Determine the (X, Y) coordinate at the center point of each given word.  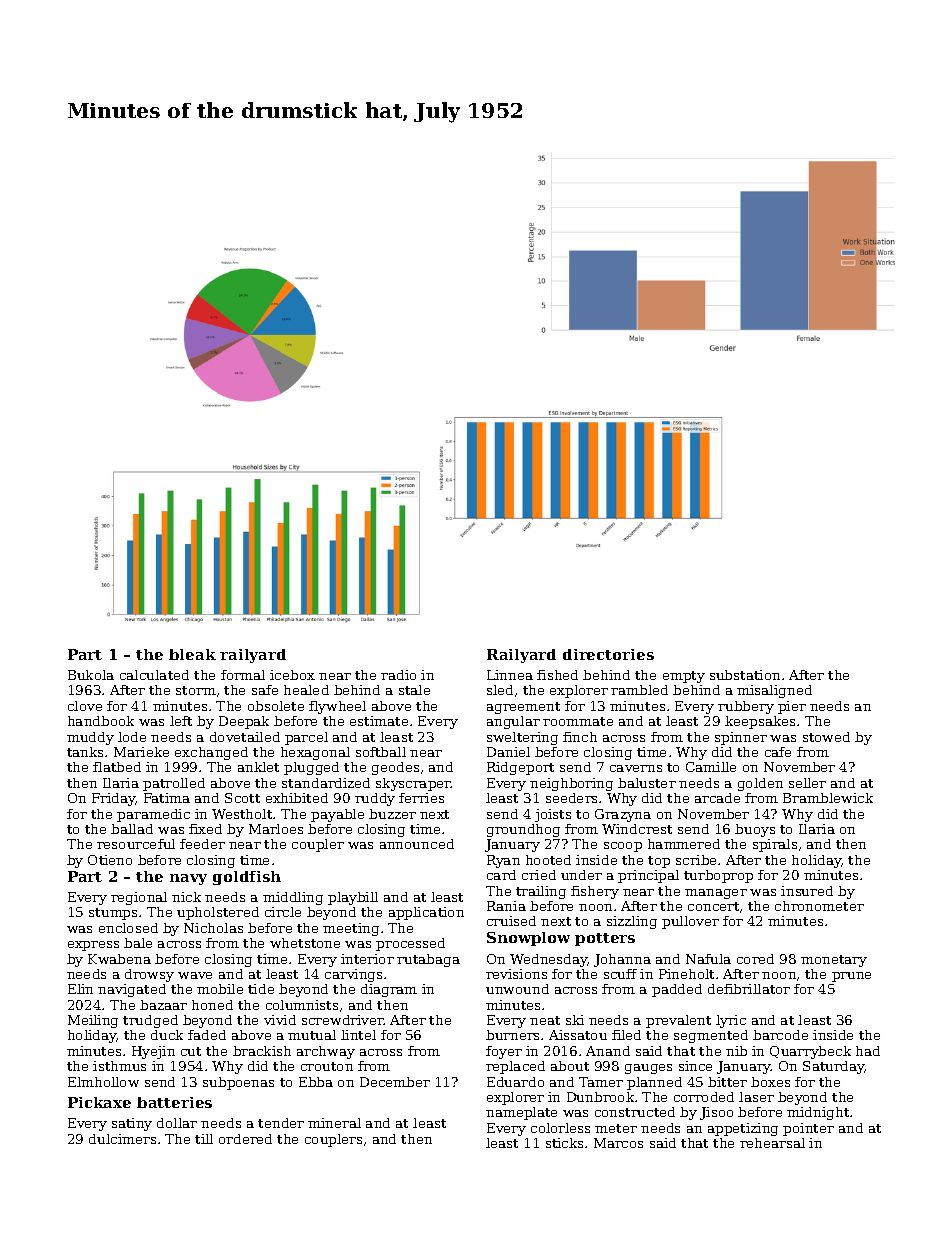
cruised (511, 921)
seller (807, 783)
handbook (101, 721)
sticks (564, 1143)
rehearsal (772, 1143)
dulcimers (122, 1139)
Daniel (508, 752)
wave (195, 975)
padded (677, 990)
